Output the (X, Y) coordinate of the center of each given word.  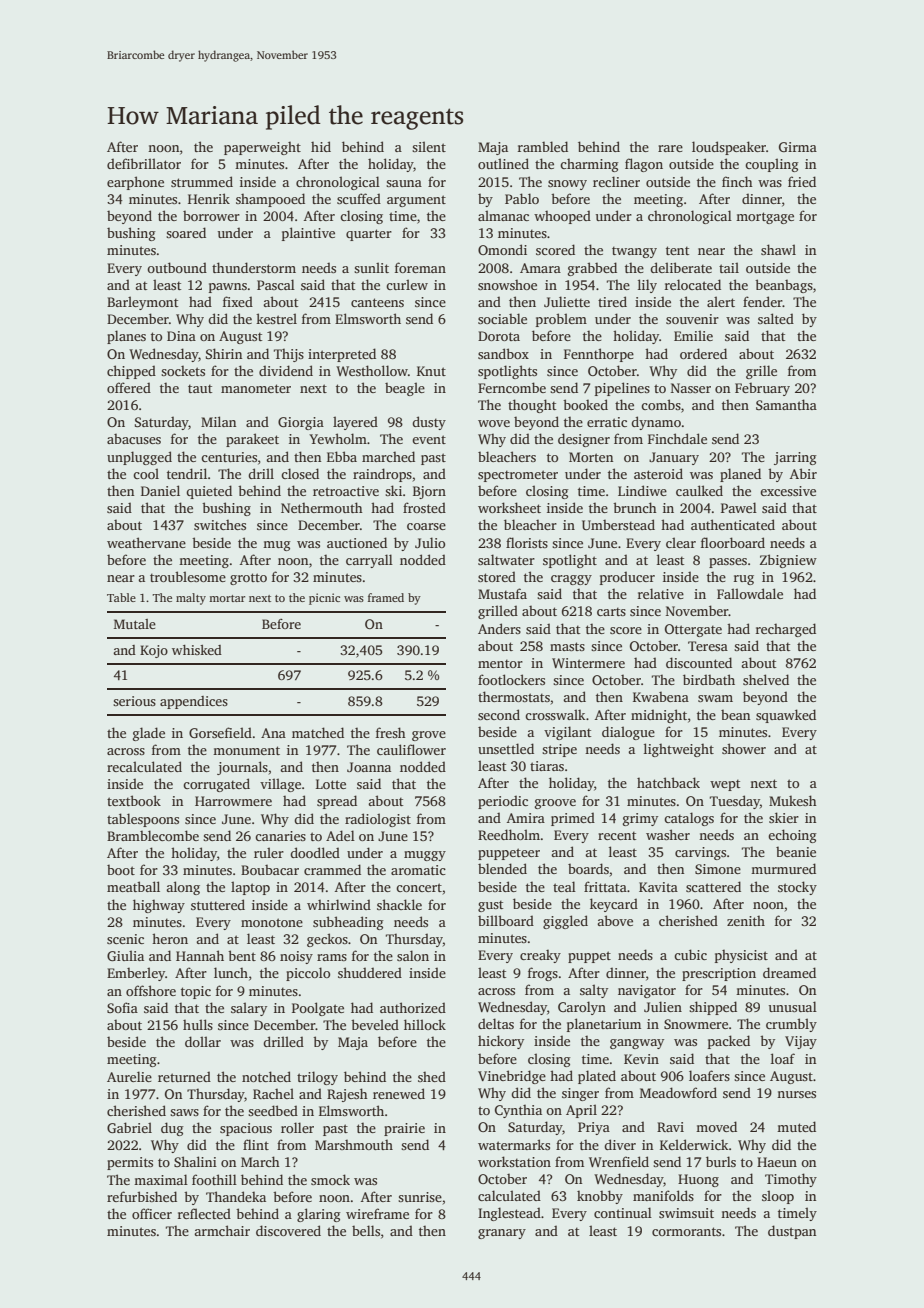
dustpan (792, 1232)
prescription (719, 974)
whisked (197, 650)
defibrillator (144, 163)
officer (152, 1213)
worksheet (509, 507)
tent (677, 250)
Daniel (160, 490)
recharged (786, 630)
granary (502, 1234)
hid (321, 146)
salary (249, 1009)
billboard (506, 920)
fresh (391, 732)
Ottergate (693, 630)
